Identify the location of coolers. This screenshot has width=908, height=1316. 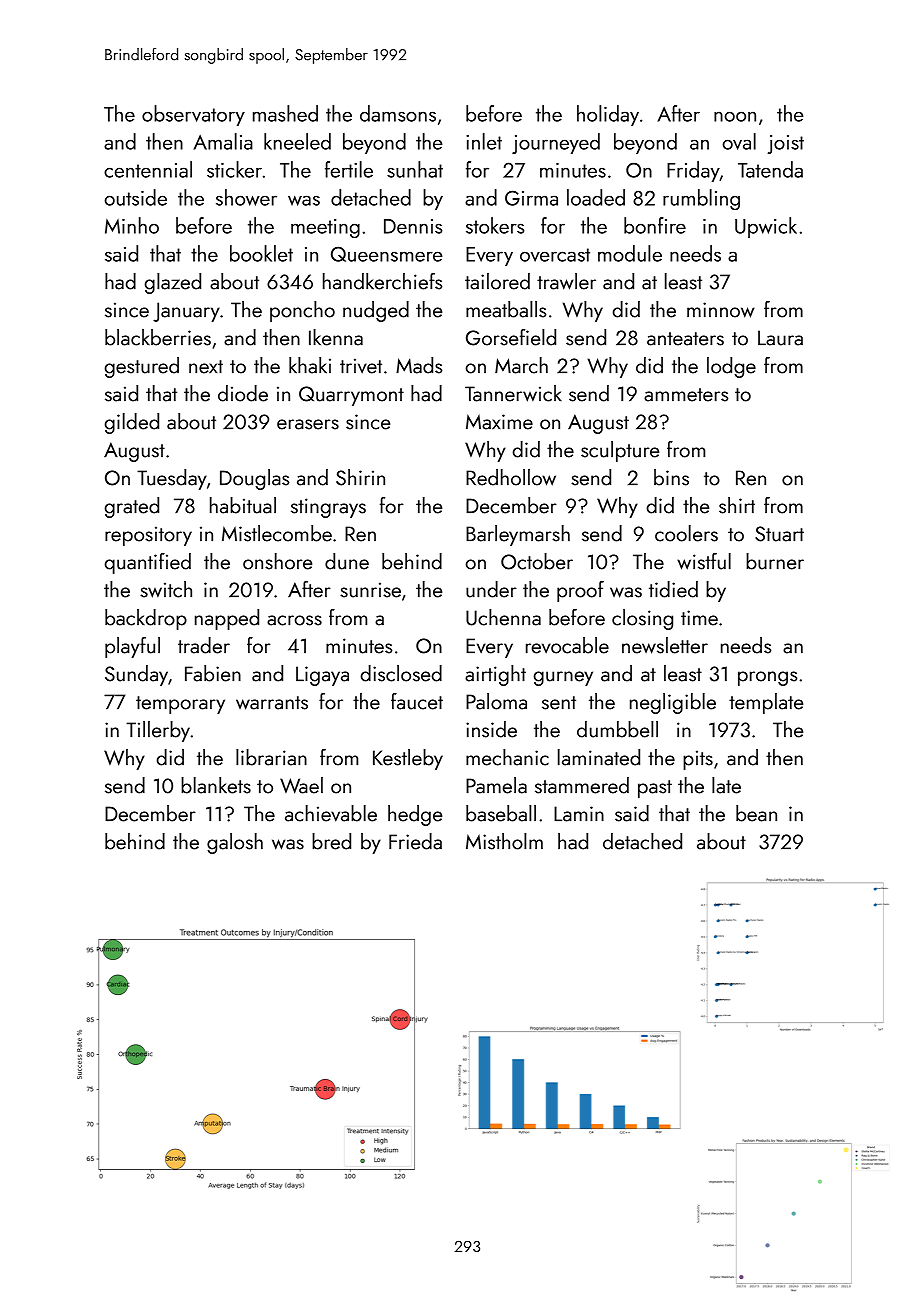
(686, 533).
